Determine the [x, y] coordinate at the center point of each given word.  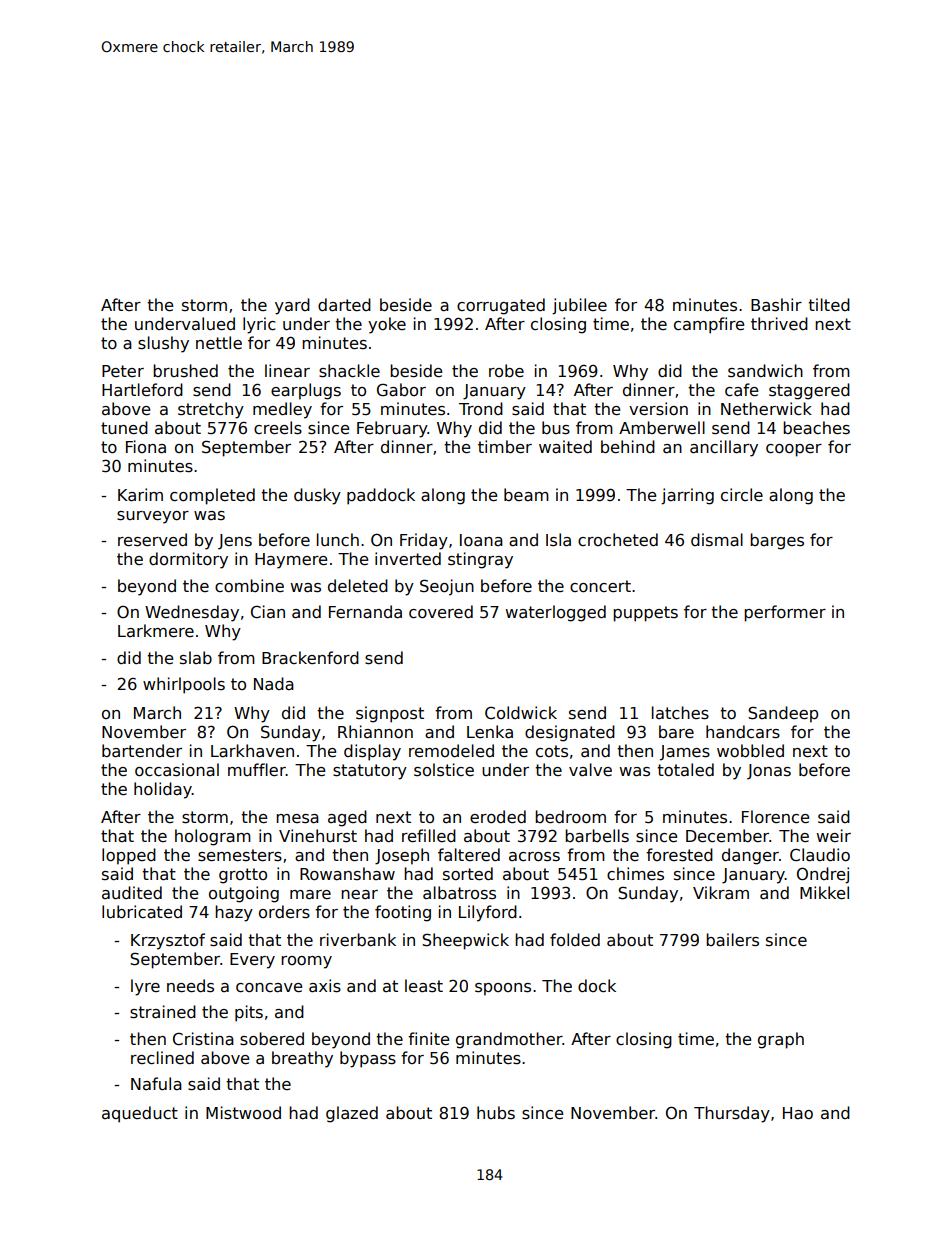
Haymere [291, 561]
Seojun [447, 587]
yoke [387, 325]
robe [506, 370]
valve [590, 770]
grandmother [509, 1040]
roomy [306, 962]
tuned [124, 427]
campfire [709, 325]
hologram [213, 837]
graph [781, 1040]
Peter [123, 371]
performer [785, 613]
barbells [597, 836]
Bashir [776, 305]
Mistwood [243, 1113]
